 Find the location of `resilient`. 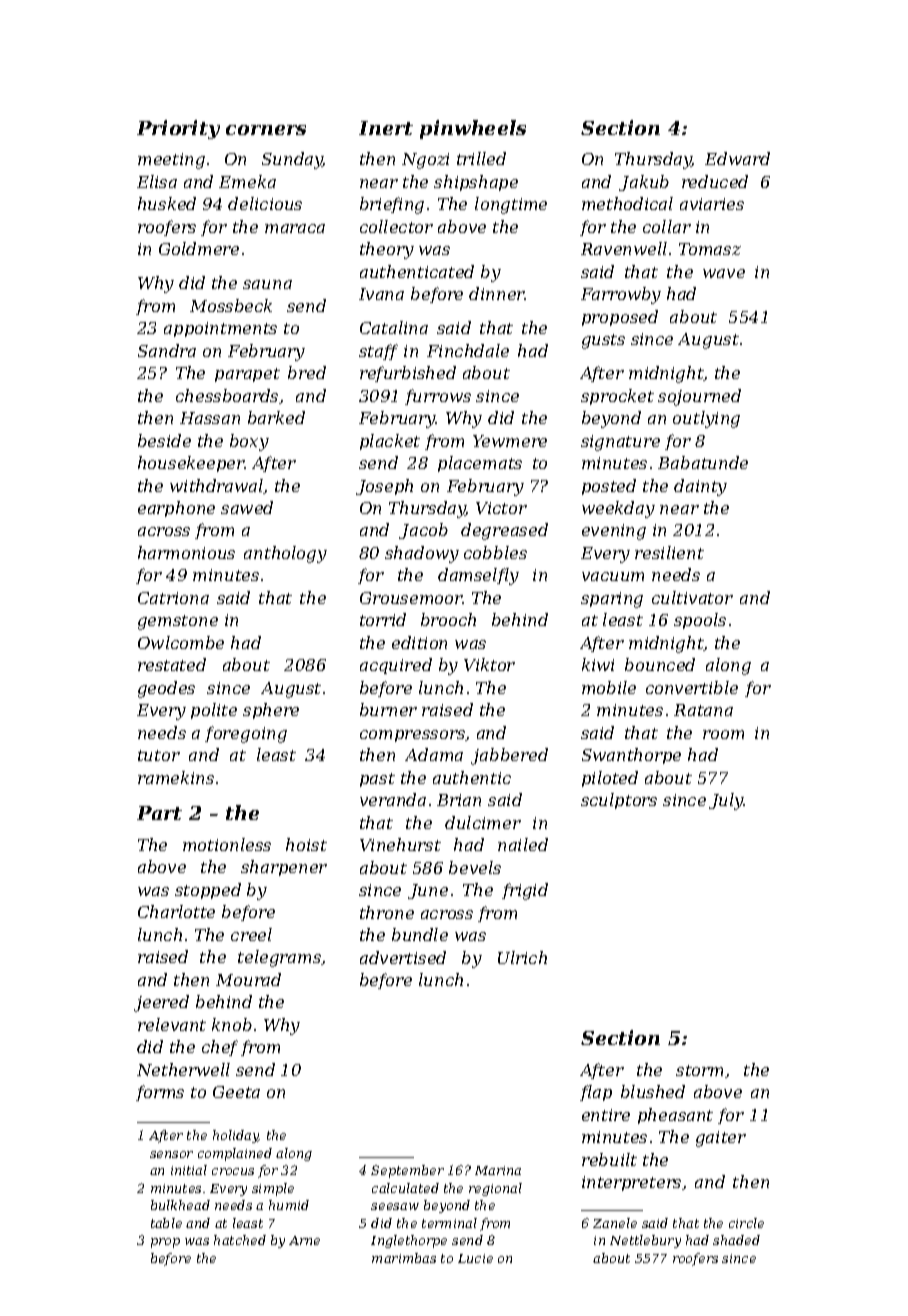

resilient is located at coordinates (669, 552).
